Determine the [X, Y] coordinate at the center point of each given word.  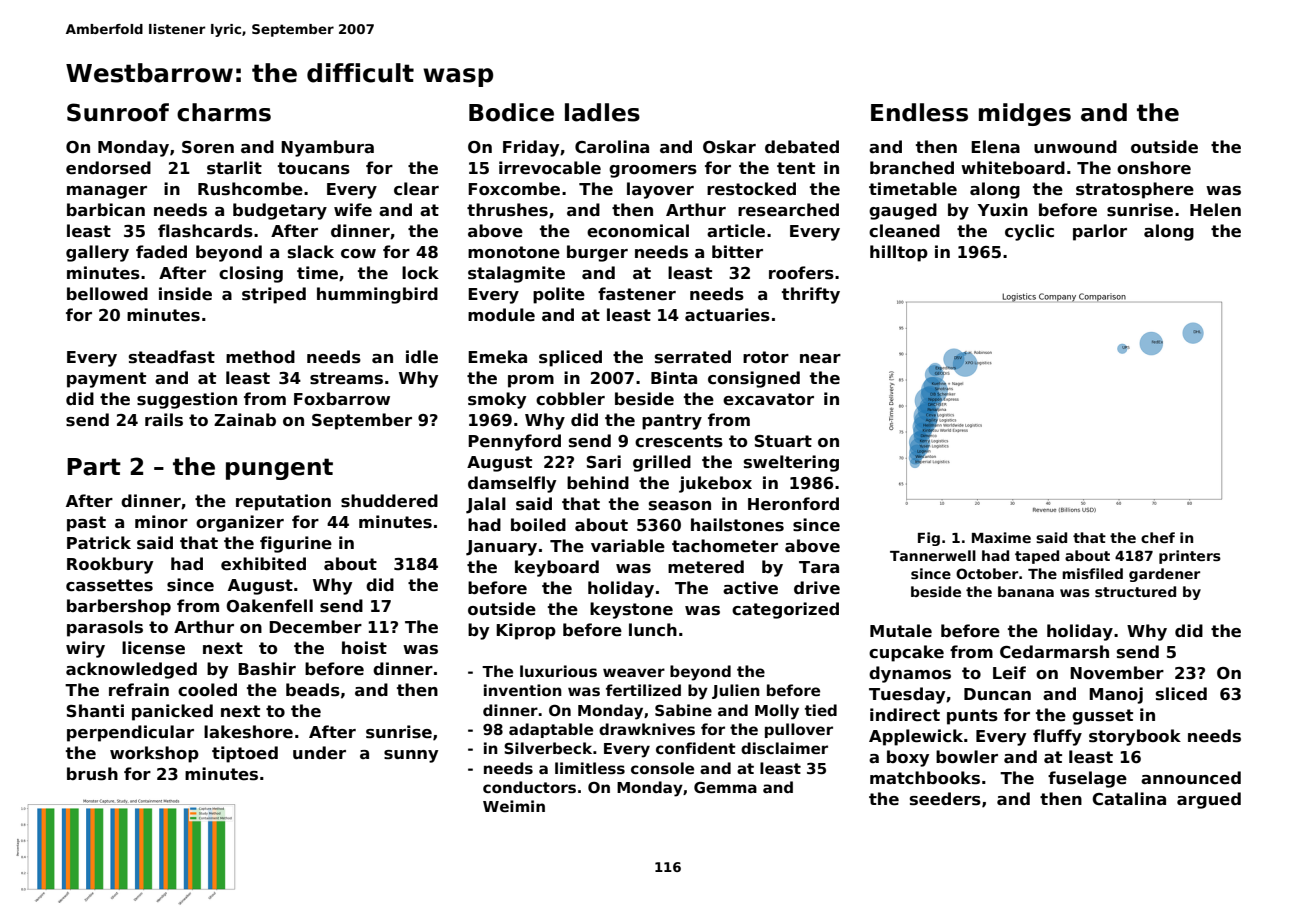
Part [94, 467]
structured [1135, 591]
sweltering [791, 463]
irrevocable [550, 168]
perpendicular [130, 733]
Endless [919, 112]
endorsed [108, 168]
